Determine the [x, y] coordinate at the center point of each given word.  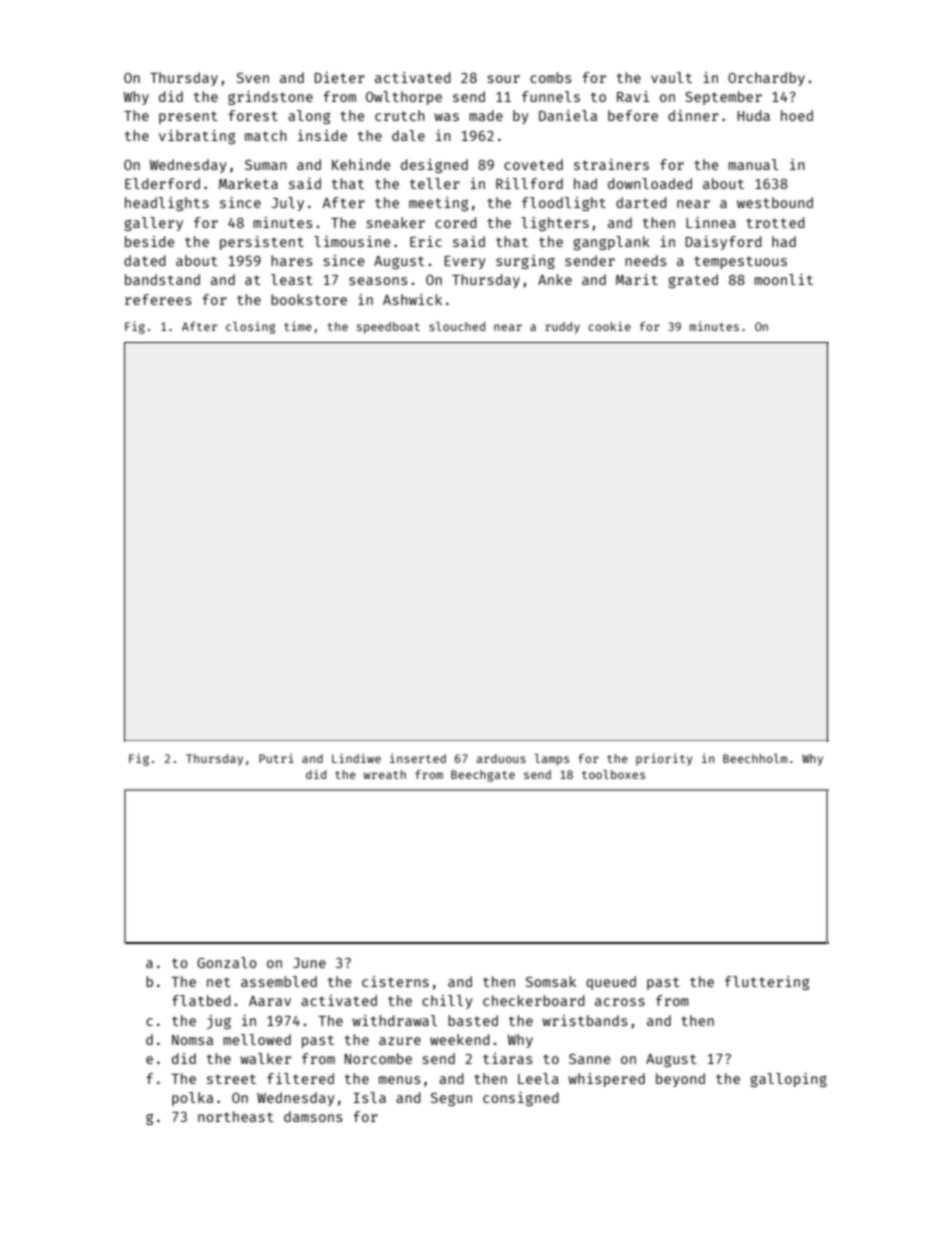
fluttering [767, 983]
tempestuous [740, 262]
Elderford [162, 183]
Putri [276, 758]
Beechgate [483, 776]
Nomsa [192, 1040]
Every [464, 262]
